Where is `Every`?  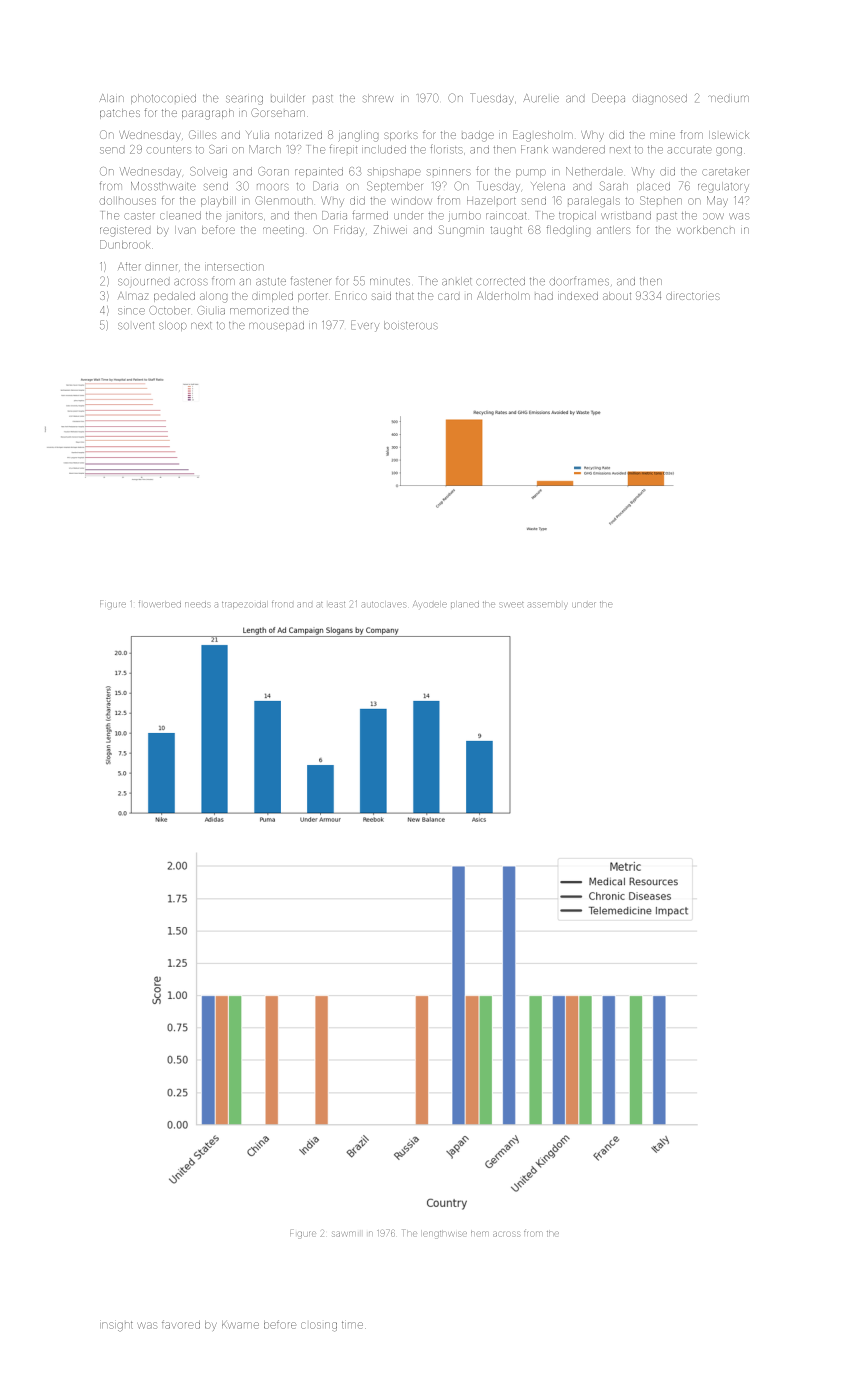
Every is located at coordinates (365, 326).
